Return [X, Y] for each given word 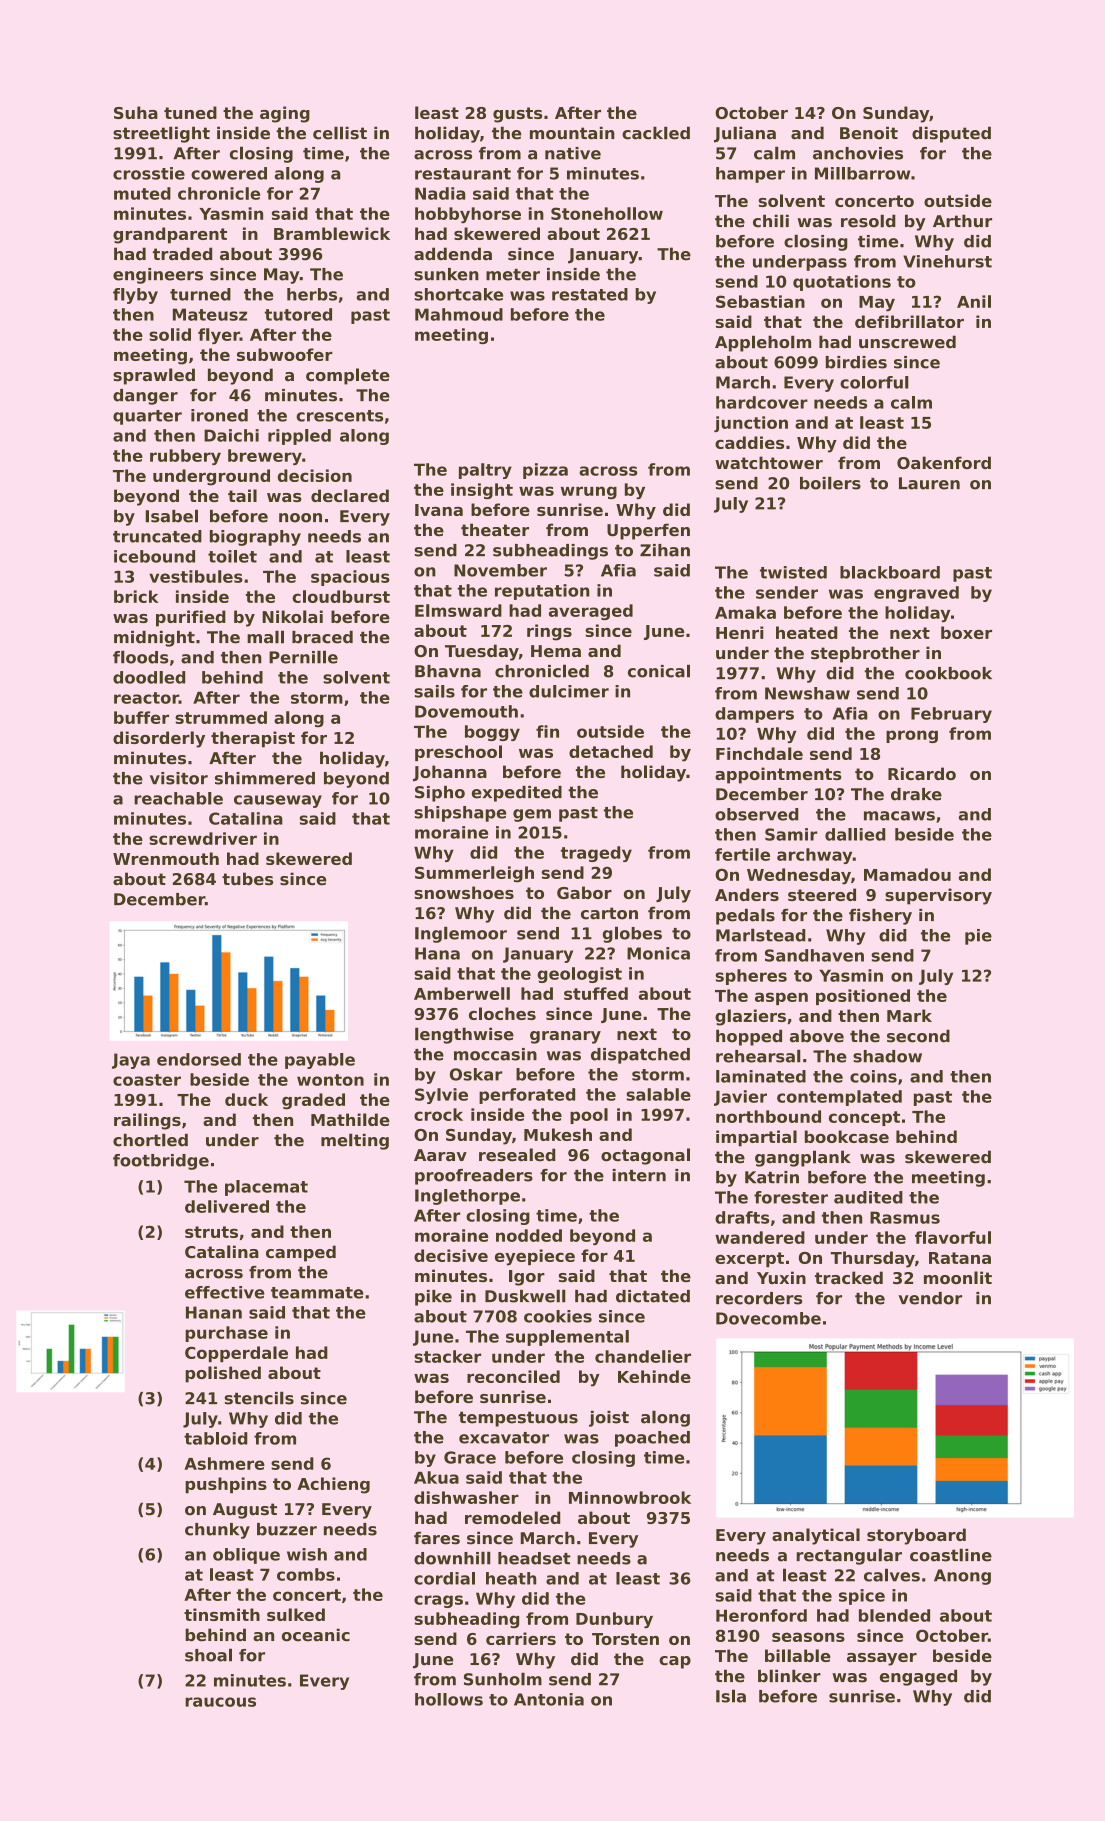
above [817, 1036]
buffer [141, 717]
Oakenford [944, 462]
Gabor [584, 892]
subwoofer [285, 354]
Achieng [333, 1485]
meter [513, 275]
